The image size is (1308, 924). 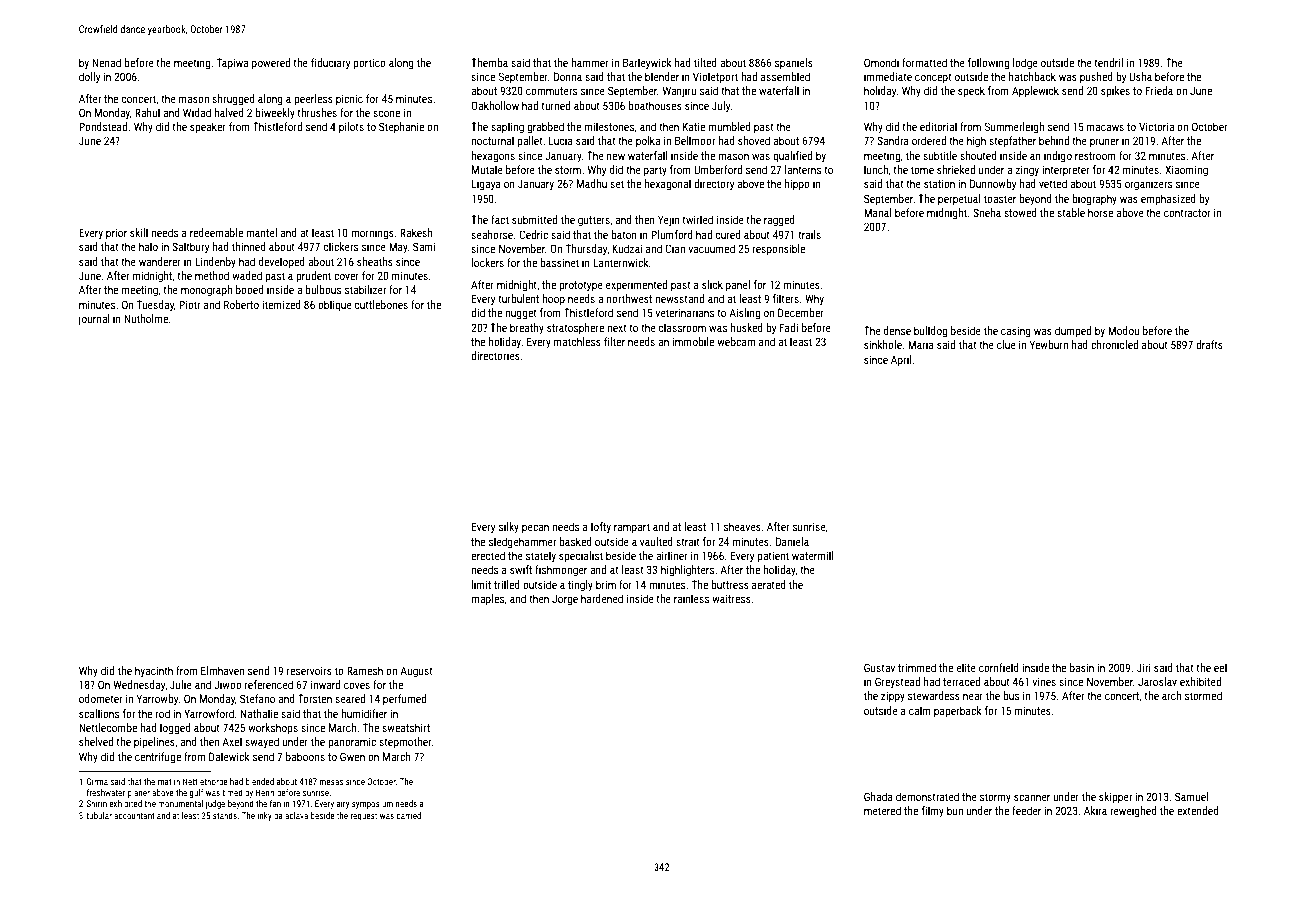 I want to click on grabbed, so click(x=545, y=128).
